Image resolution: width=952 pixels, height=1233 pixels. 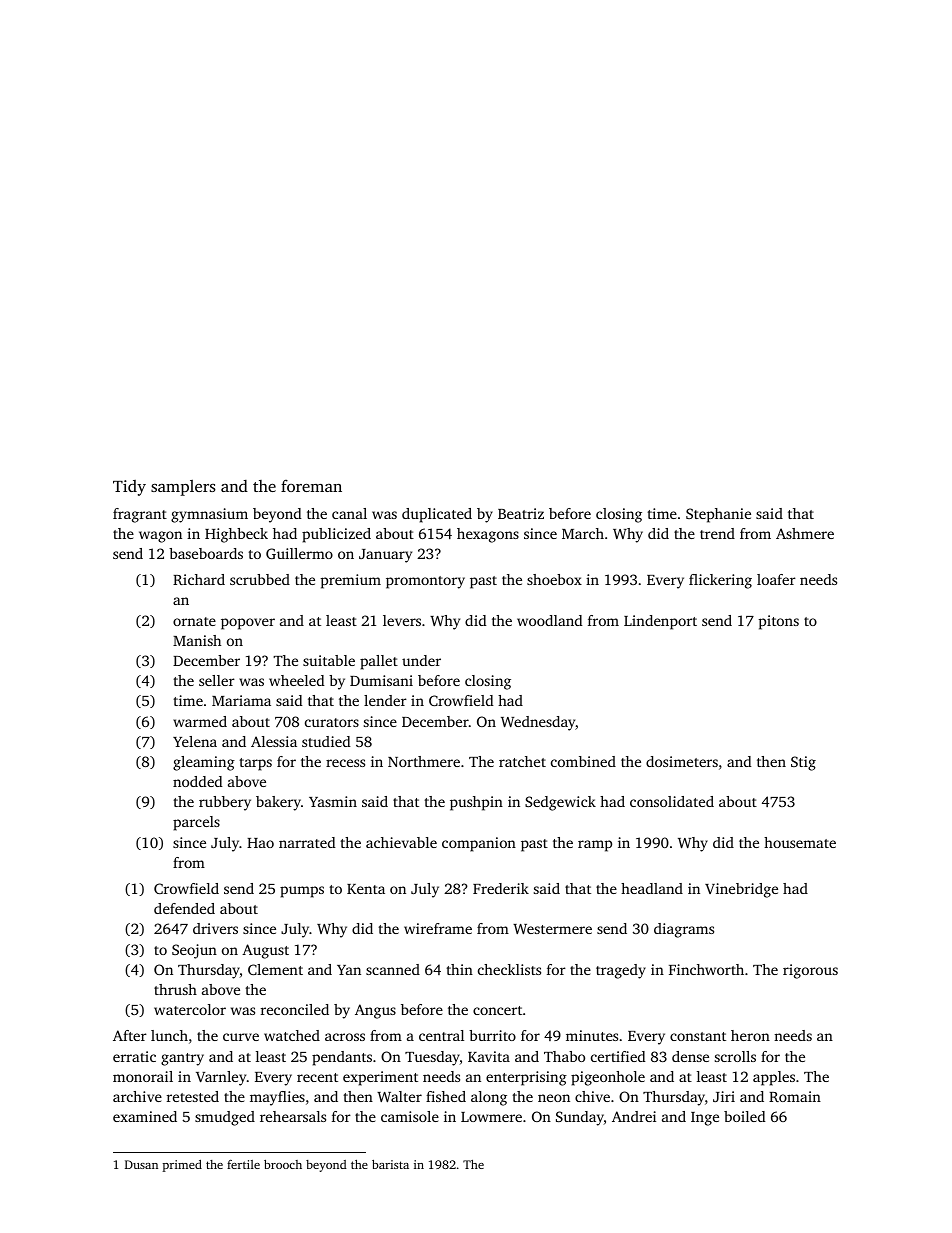 What do you see at coordinates (621, 971) in the image?
I see `tragedy` at bounding box center [621, 971].
